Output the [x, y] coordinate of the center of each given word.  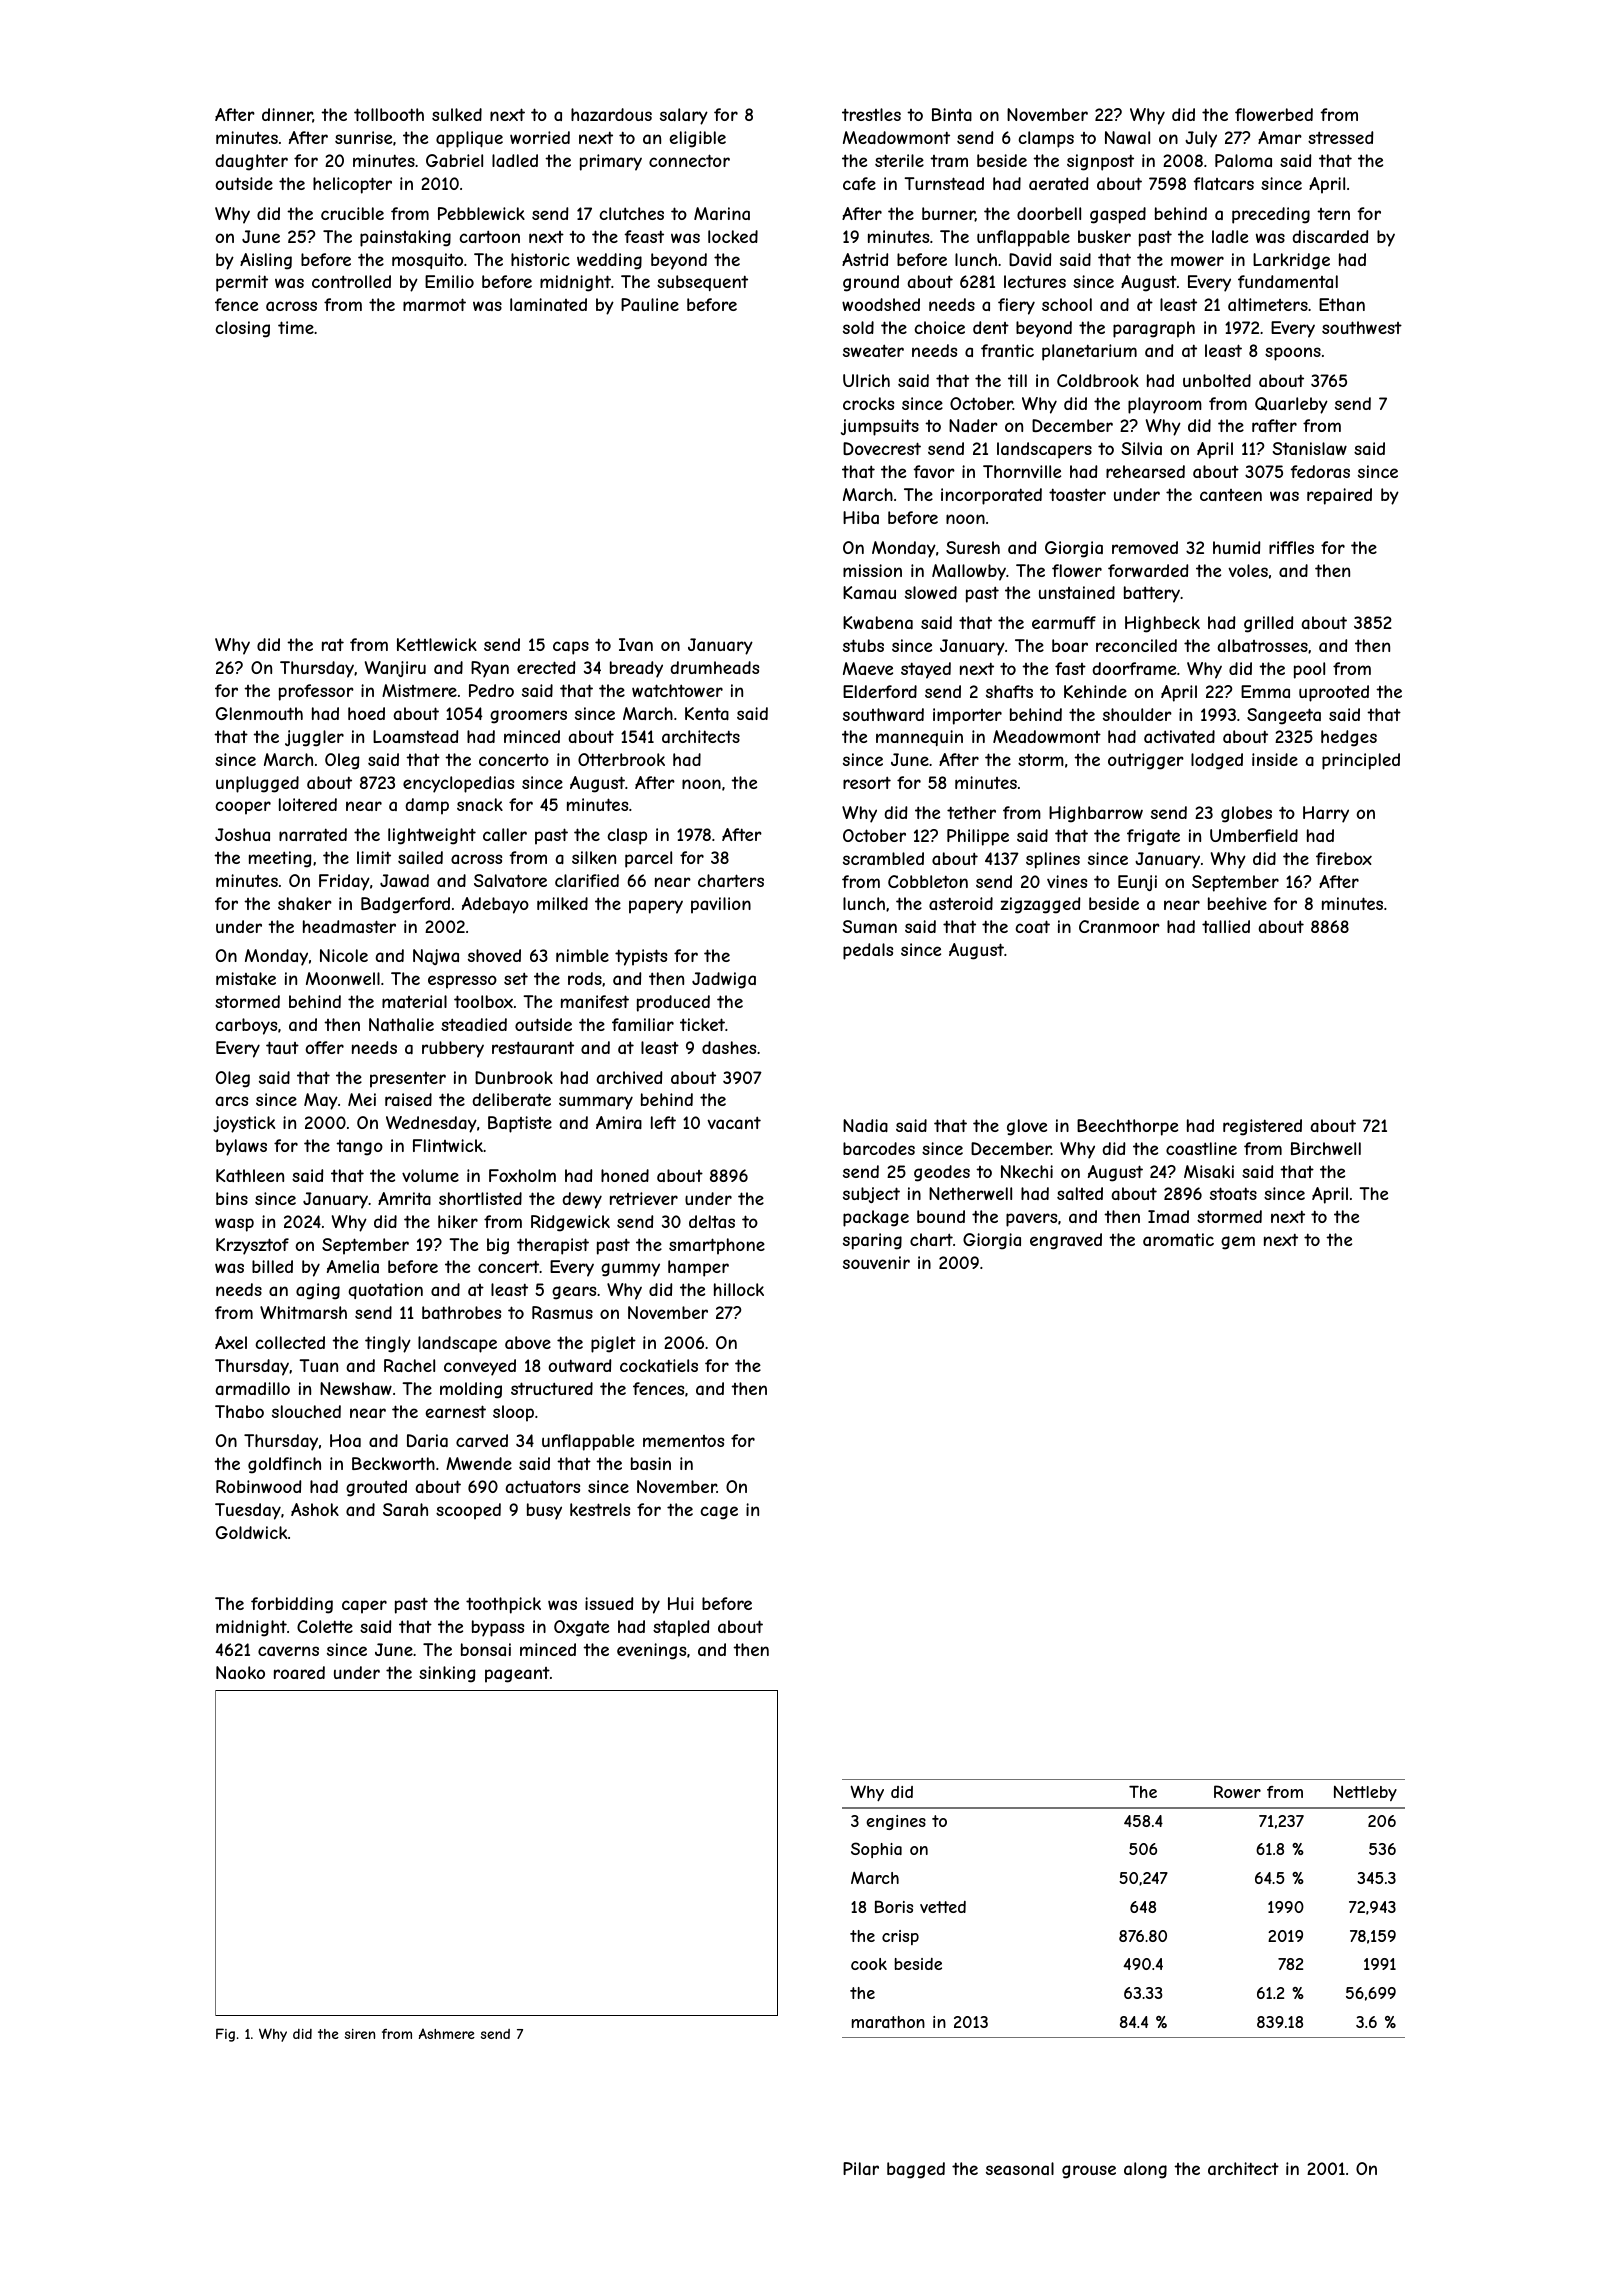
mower [1197, 261]
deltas [712, 1221]
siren [360, 2034]
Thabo [239, 1411]
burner [948, 214]
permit [242, 283]
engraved [1066, 1241]
